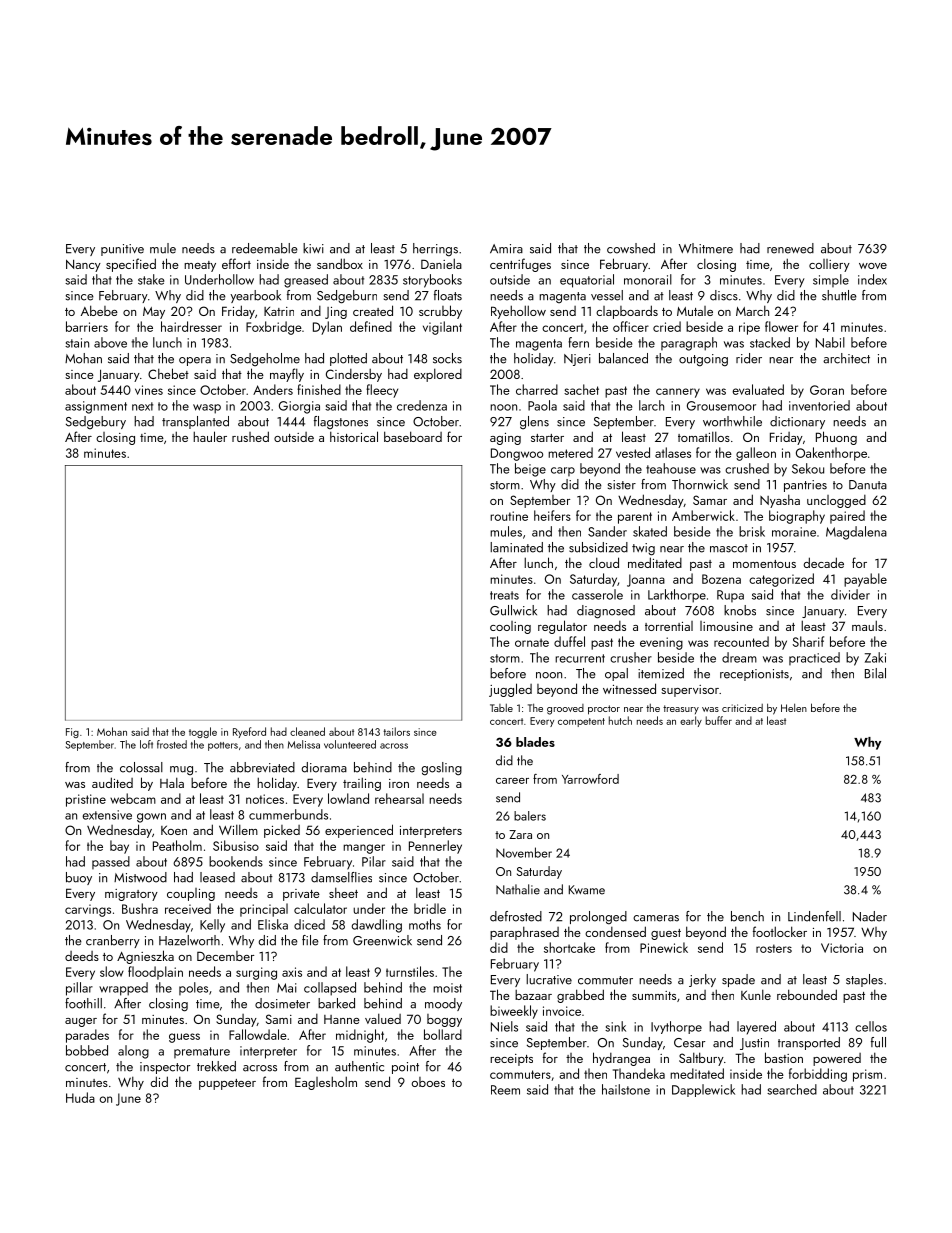 This image has height=1233, width=952. What do you see at coordinates (227, 1084) in the image?
I see `puppeteer` at bounding box center [227, 1084].
